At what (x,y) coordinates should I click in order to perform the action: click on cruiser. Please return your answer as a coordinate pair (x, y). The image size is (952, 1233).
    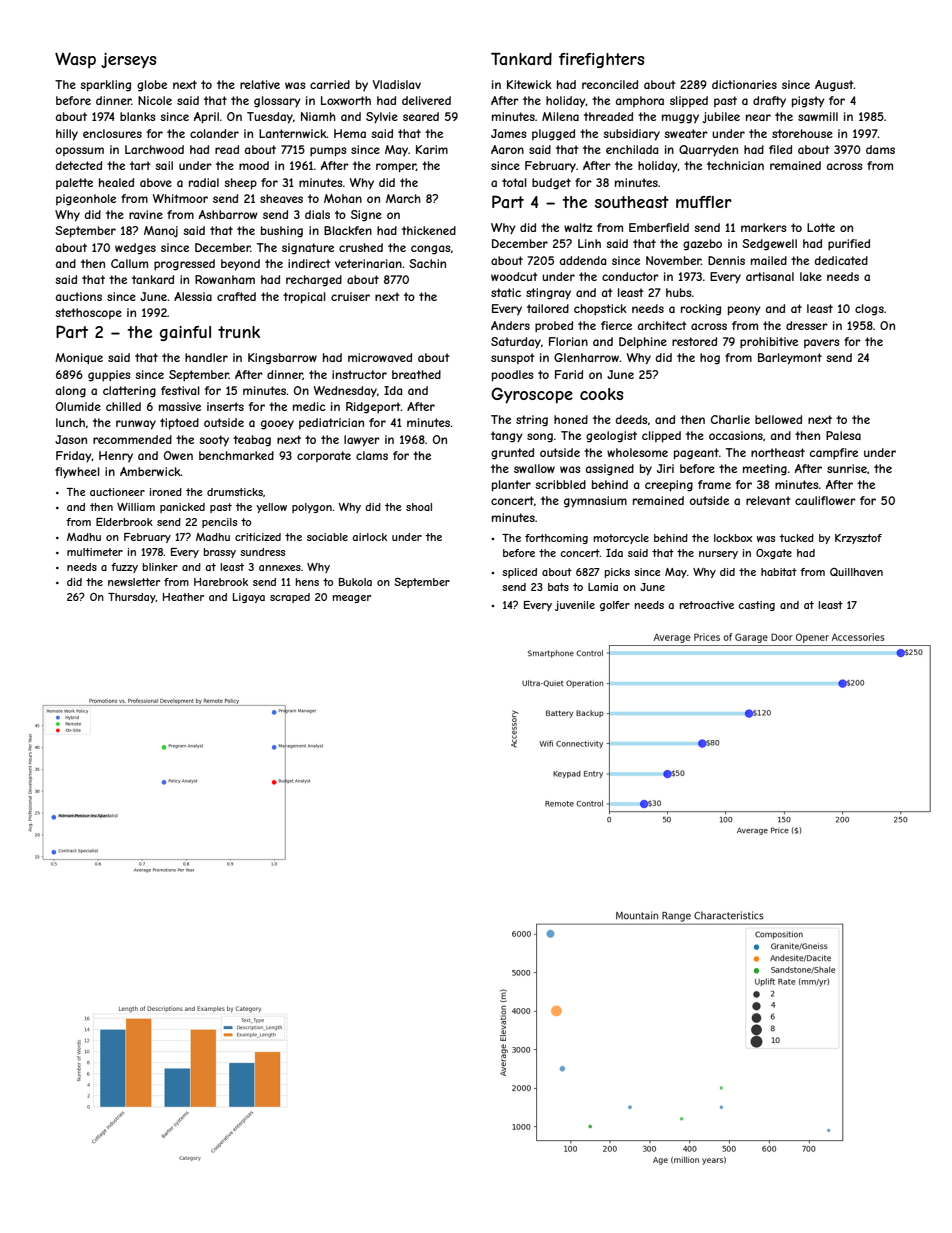
    Looking at the image, I should click on (350, 296).
